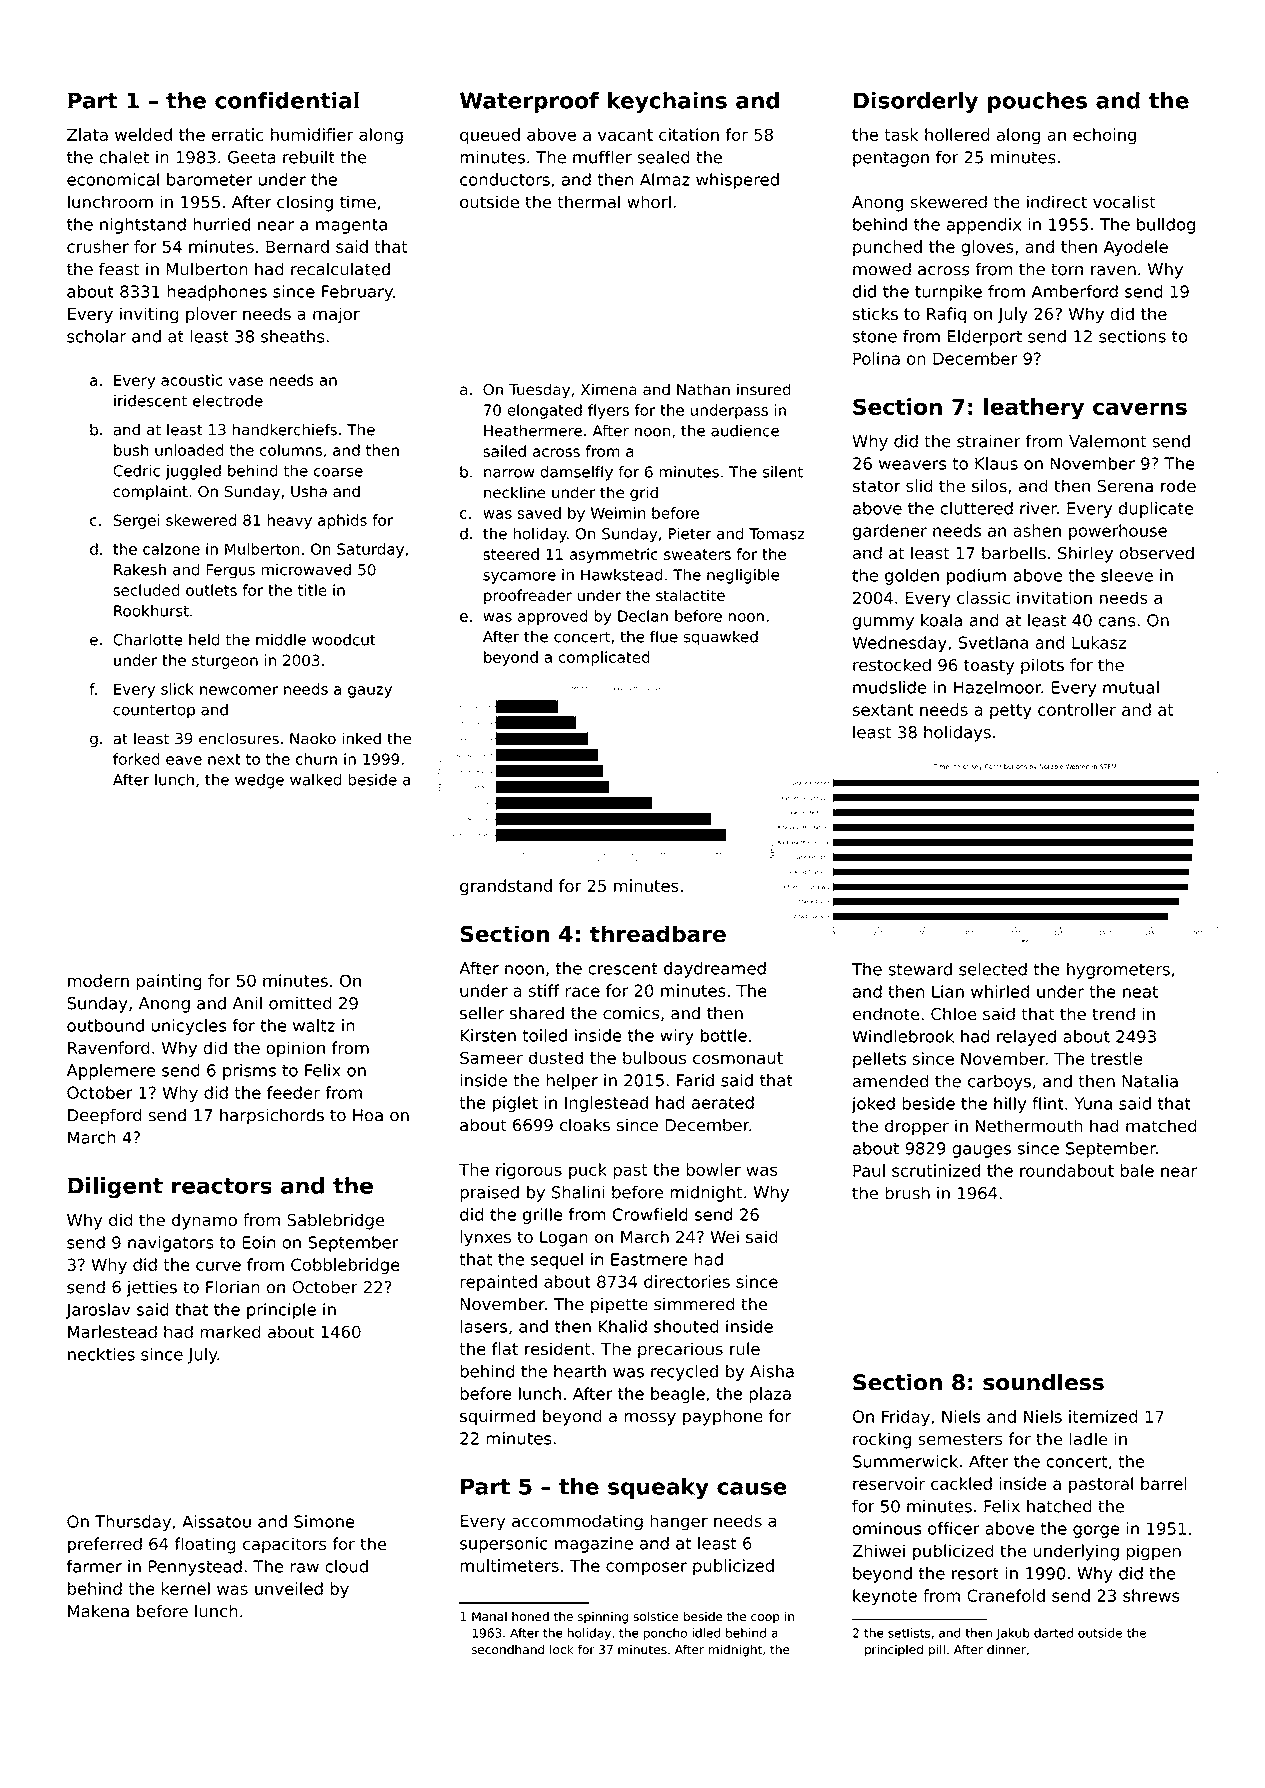 This page has height=1788, width=1265. Describe the element at coordinates (222, 1186) in the page. I see `reactors` at that location.
